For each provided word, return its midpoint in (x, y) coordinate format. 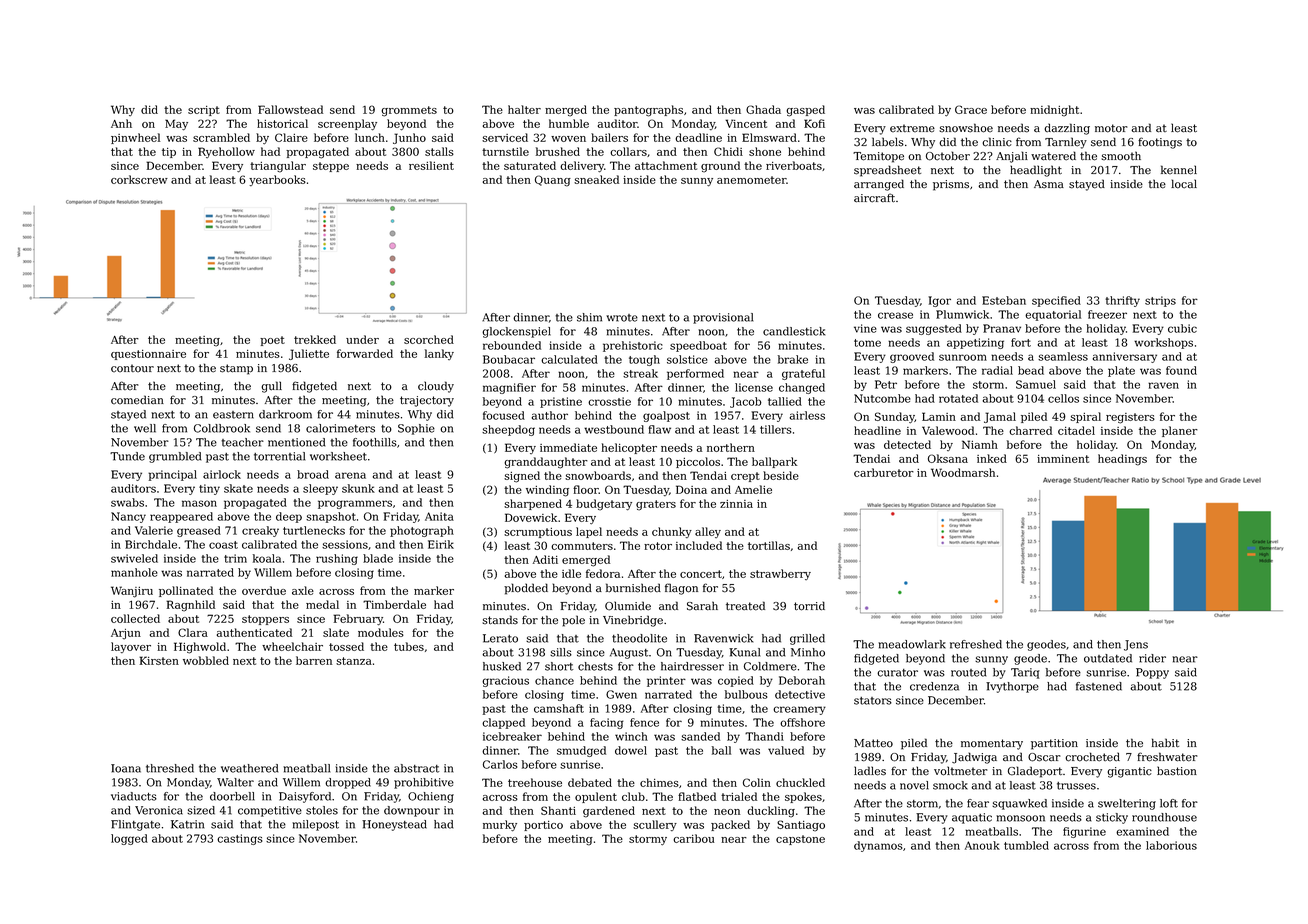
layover (131, 647)
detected (907, 444)
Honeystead (394, 825)
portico (543, 826)
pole (573, 621)
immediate (568, 447)
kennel (1179, 170)
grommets (409, 111)
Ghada (763, 109)
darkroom (285, 414)
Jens (1136, 645)
